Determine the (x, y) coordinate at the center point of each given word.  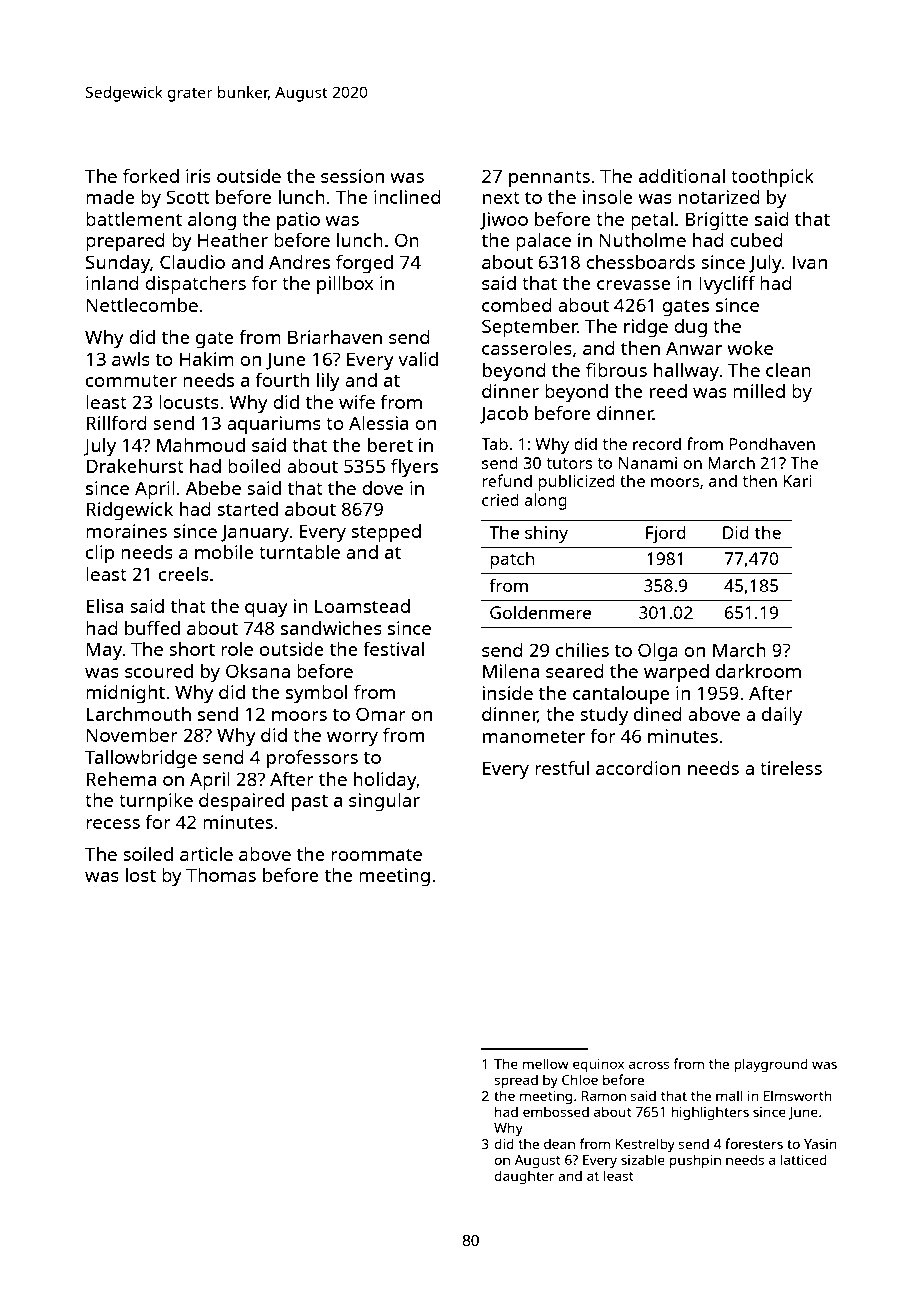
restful (562, 767)
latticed (803, 1159)
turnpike (156, 802)
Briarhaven (335, 337)
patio (298, 221)
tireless (791, 768)
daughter (524, 1177)
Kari (798, 481)
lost (141, 875)
